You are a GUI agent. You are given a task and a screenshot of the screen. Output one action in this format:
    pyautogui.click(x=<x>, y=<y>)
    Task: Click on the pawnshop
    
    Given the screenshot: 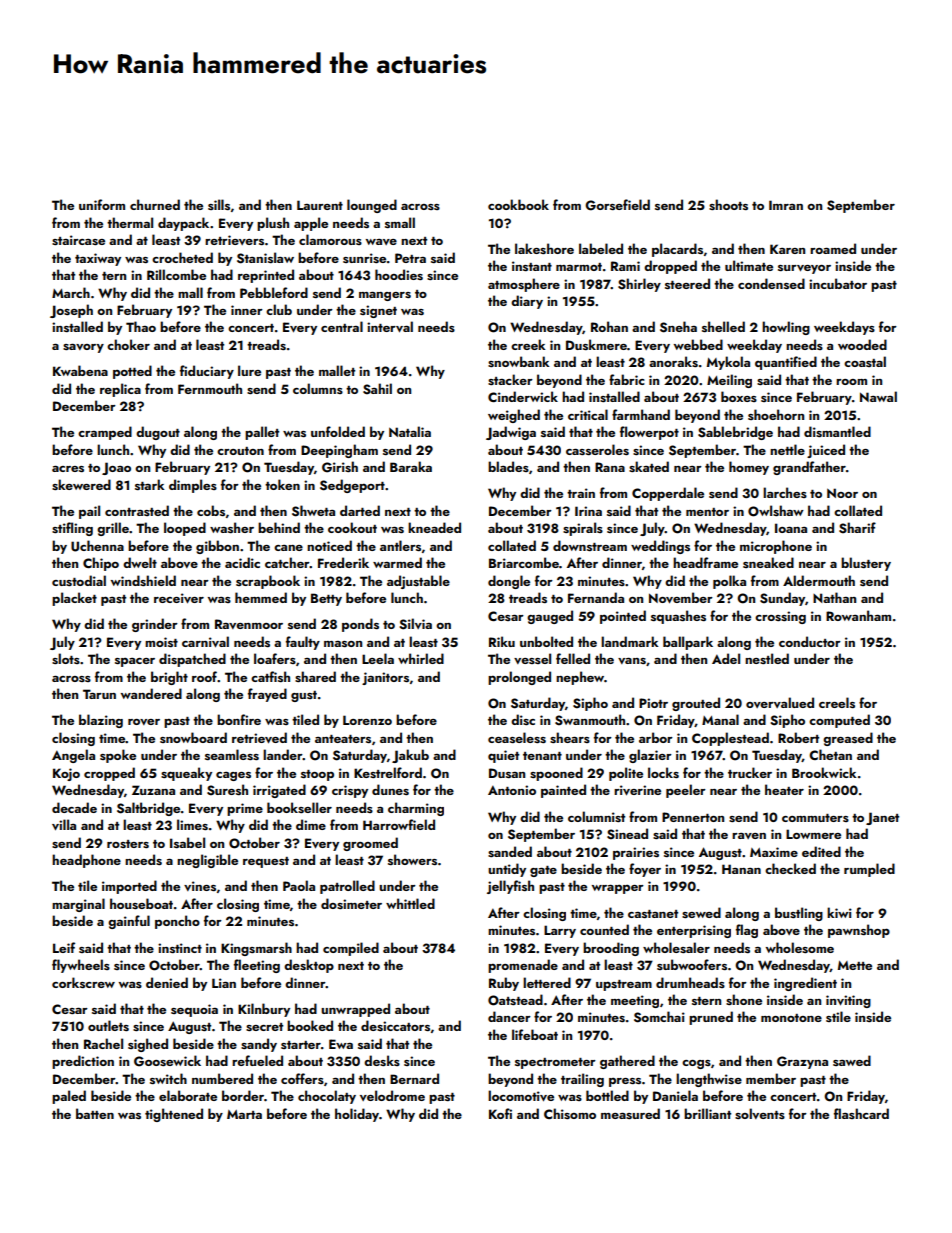 What is the action you would take?
    pyautogui.click(x=859, y=931)
